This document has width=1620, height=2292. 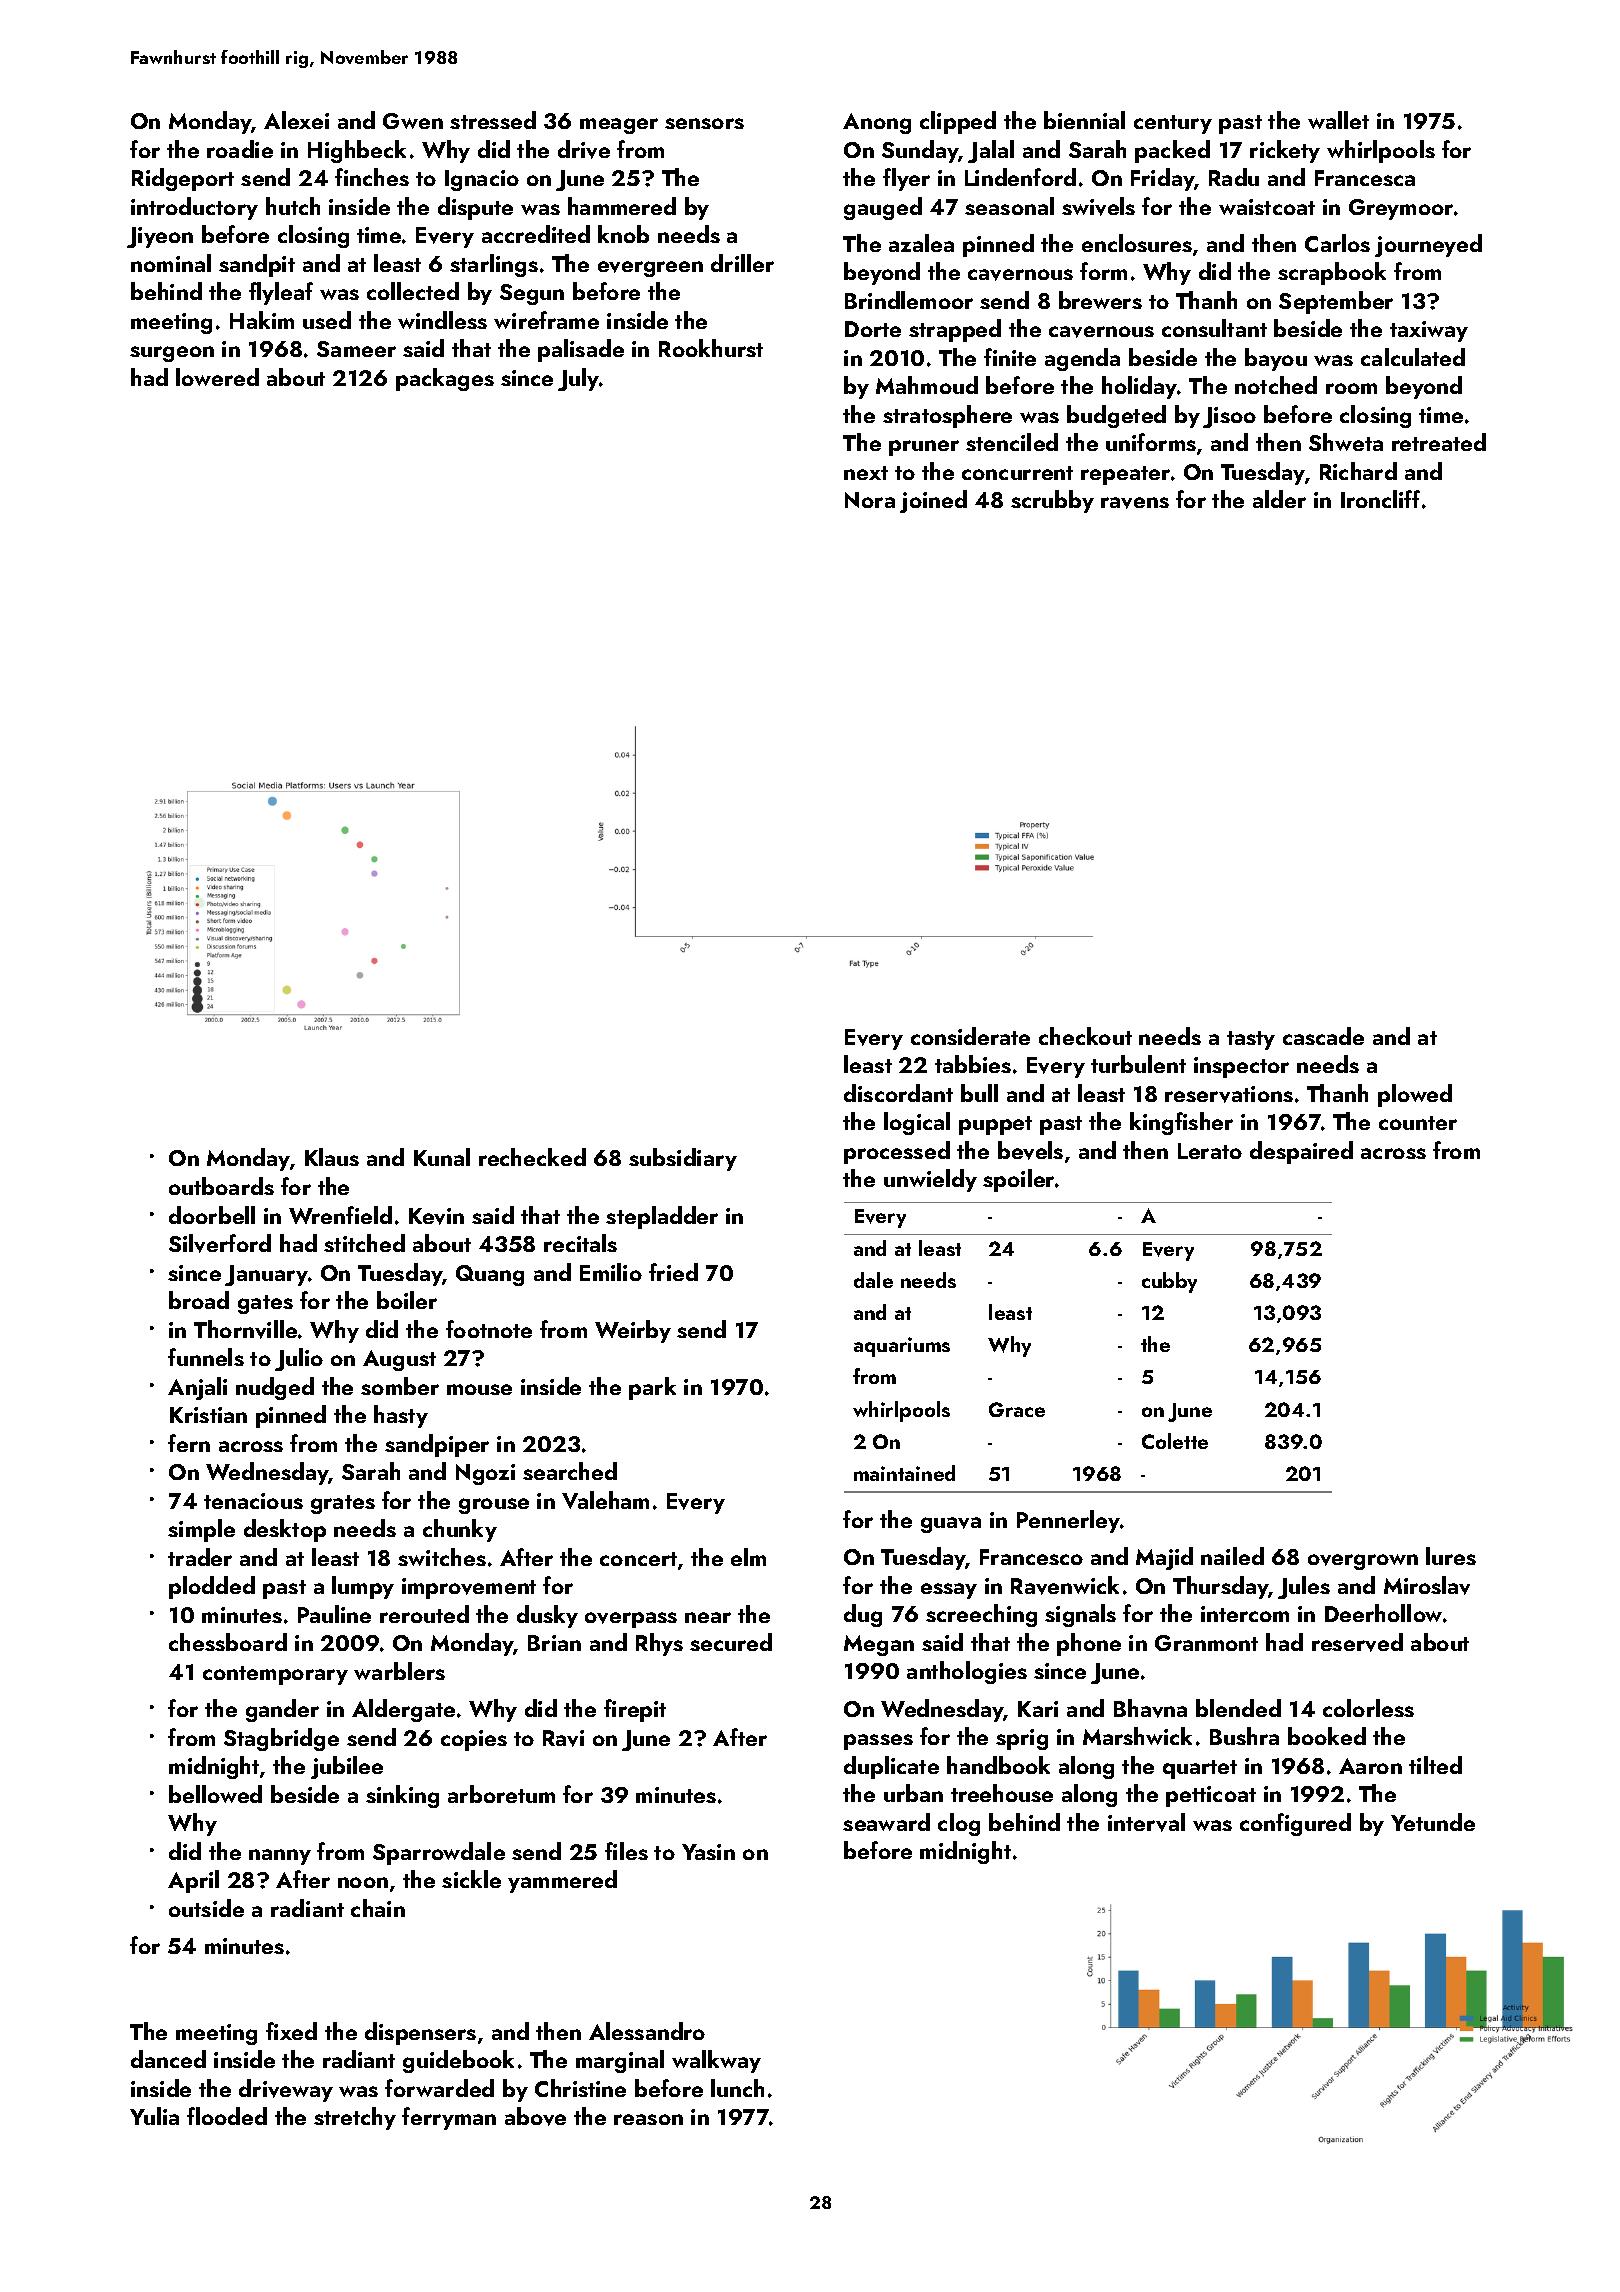 What do you see at coordinates (1169, 1282) in the document?
I see `cubby` at bounding box center [1169, 1282].
